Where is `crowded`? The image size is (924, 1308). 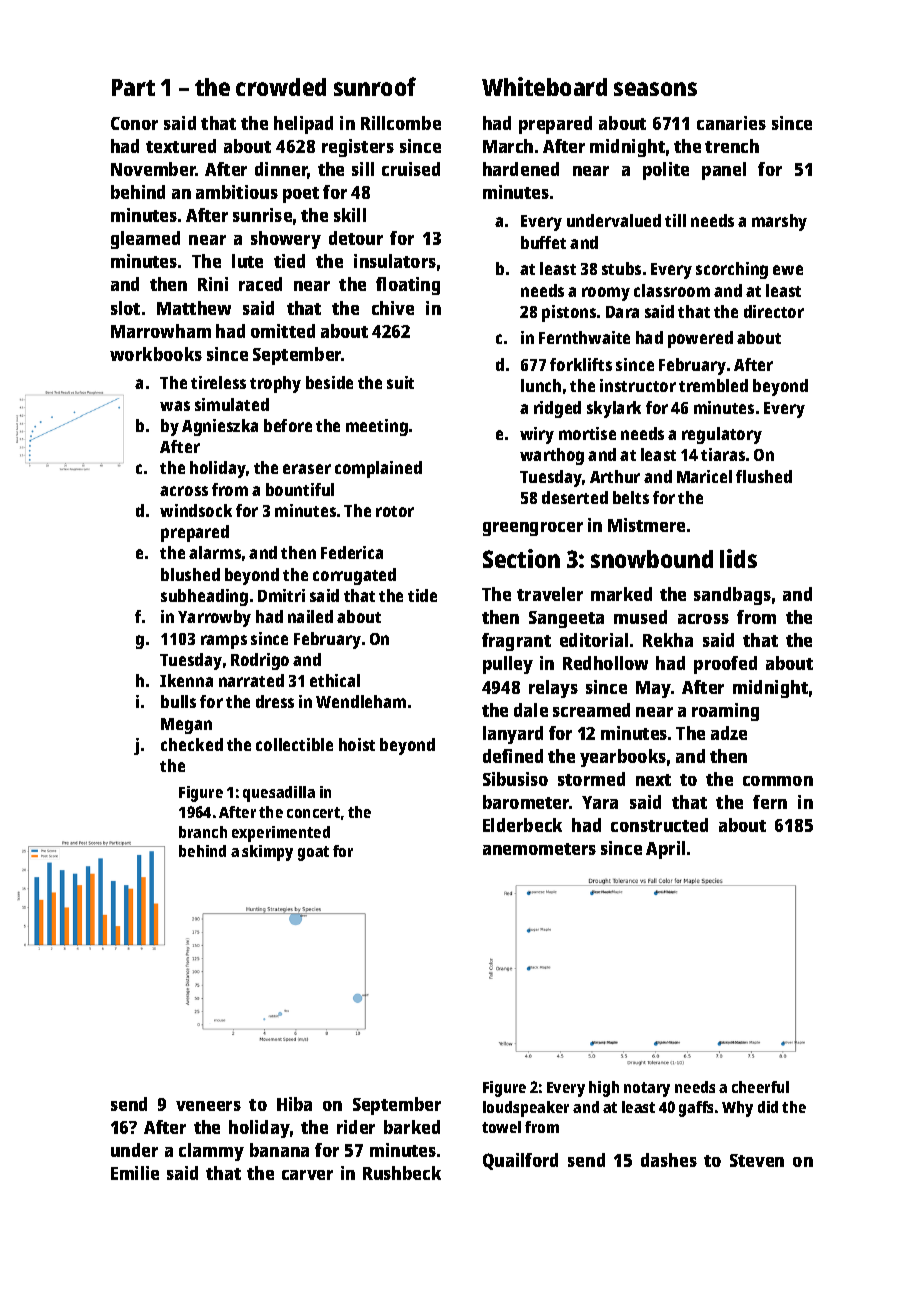 crowded is located at coordinates (281, 87).
